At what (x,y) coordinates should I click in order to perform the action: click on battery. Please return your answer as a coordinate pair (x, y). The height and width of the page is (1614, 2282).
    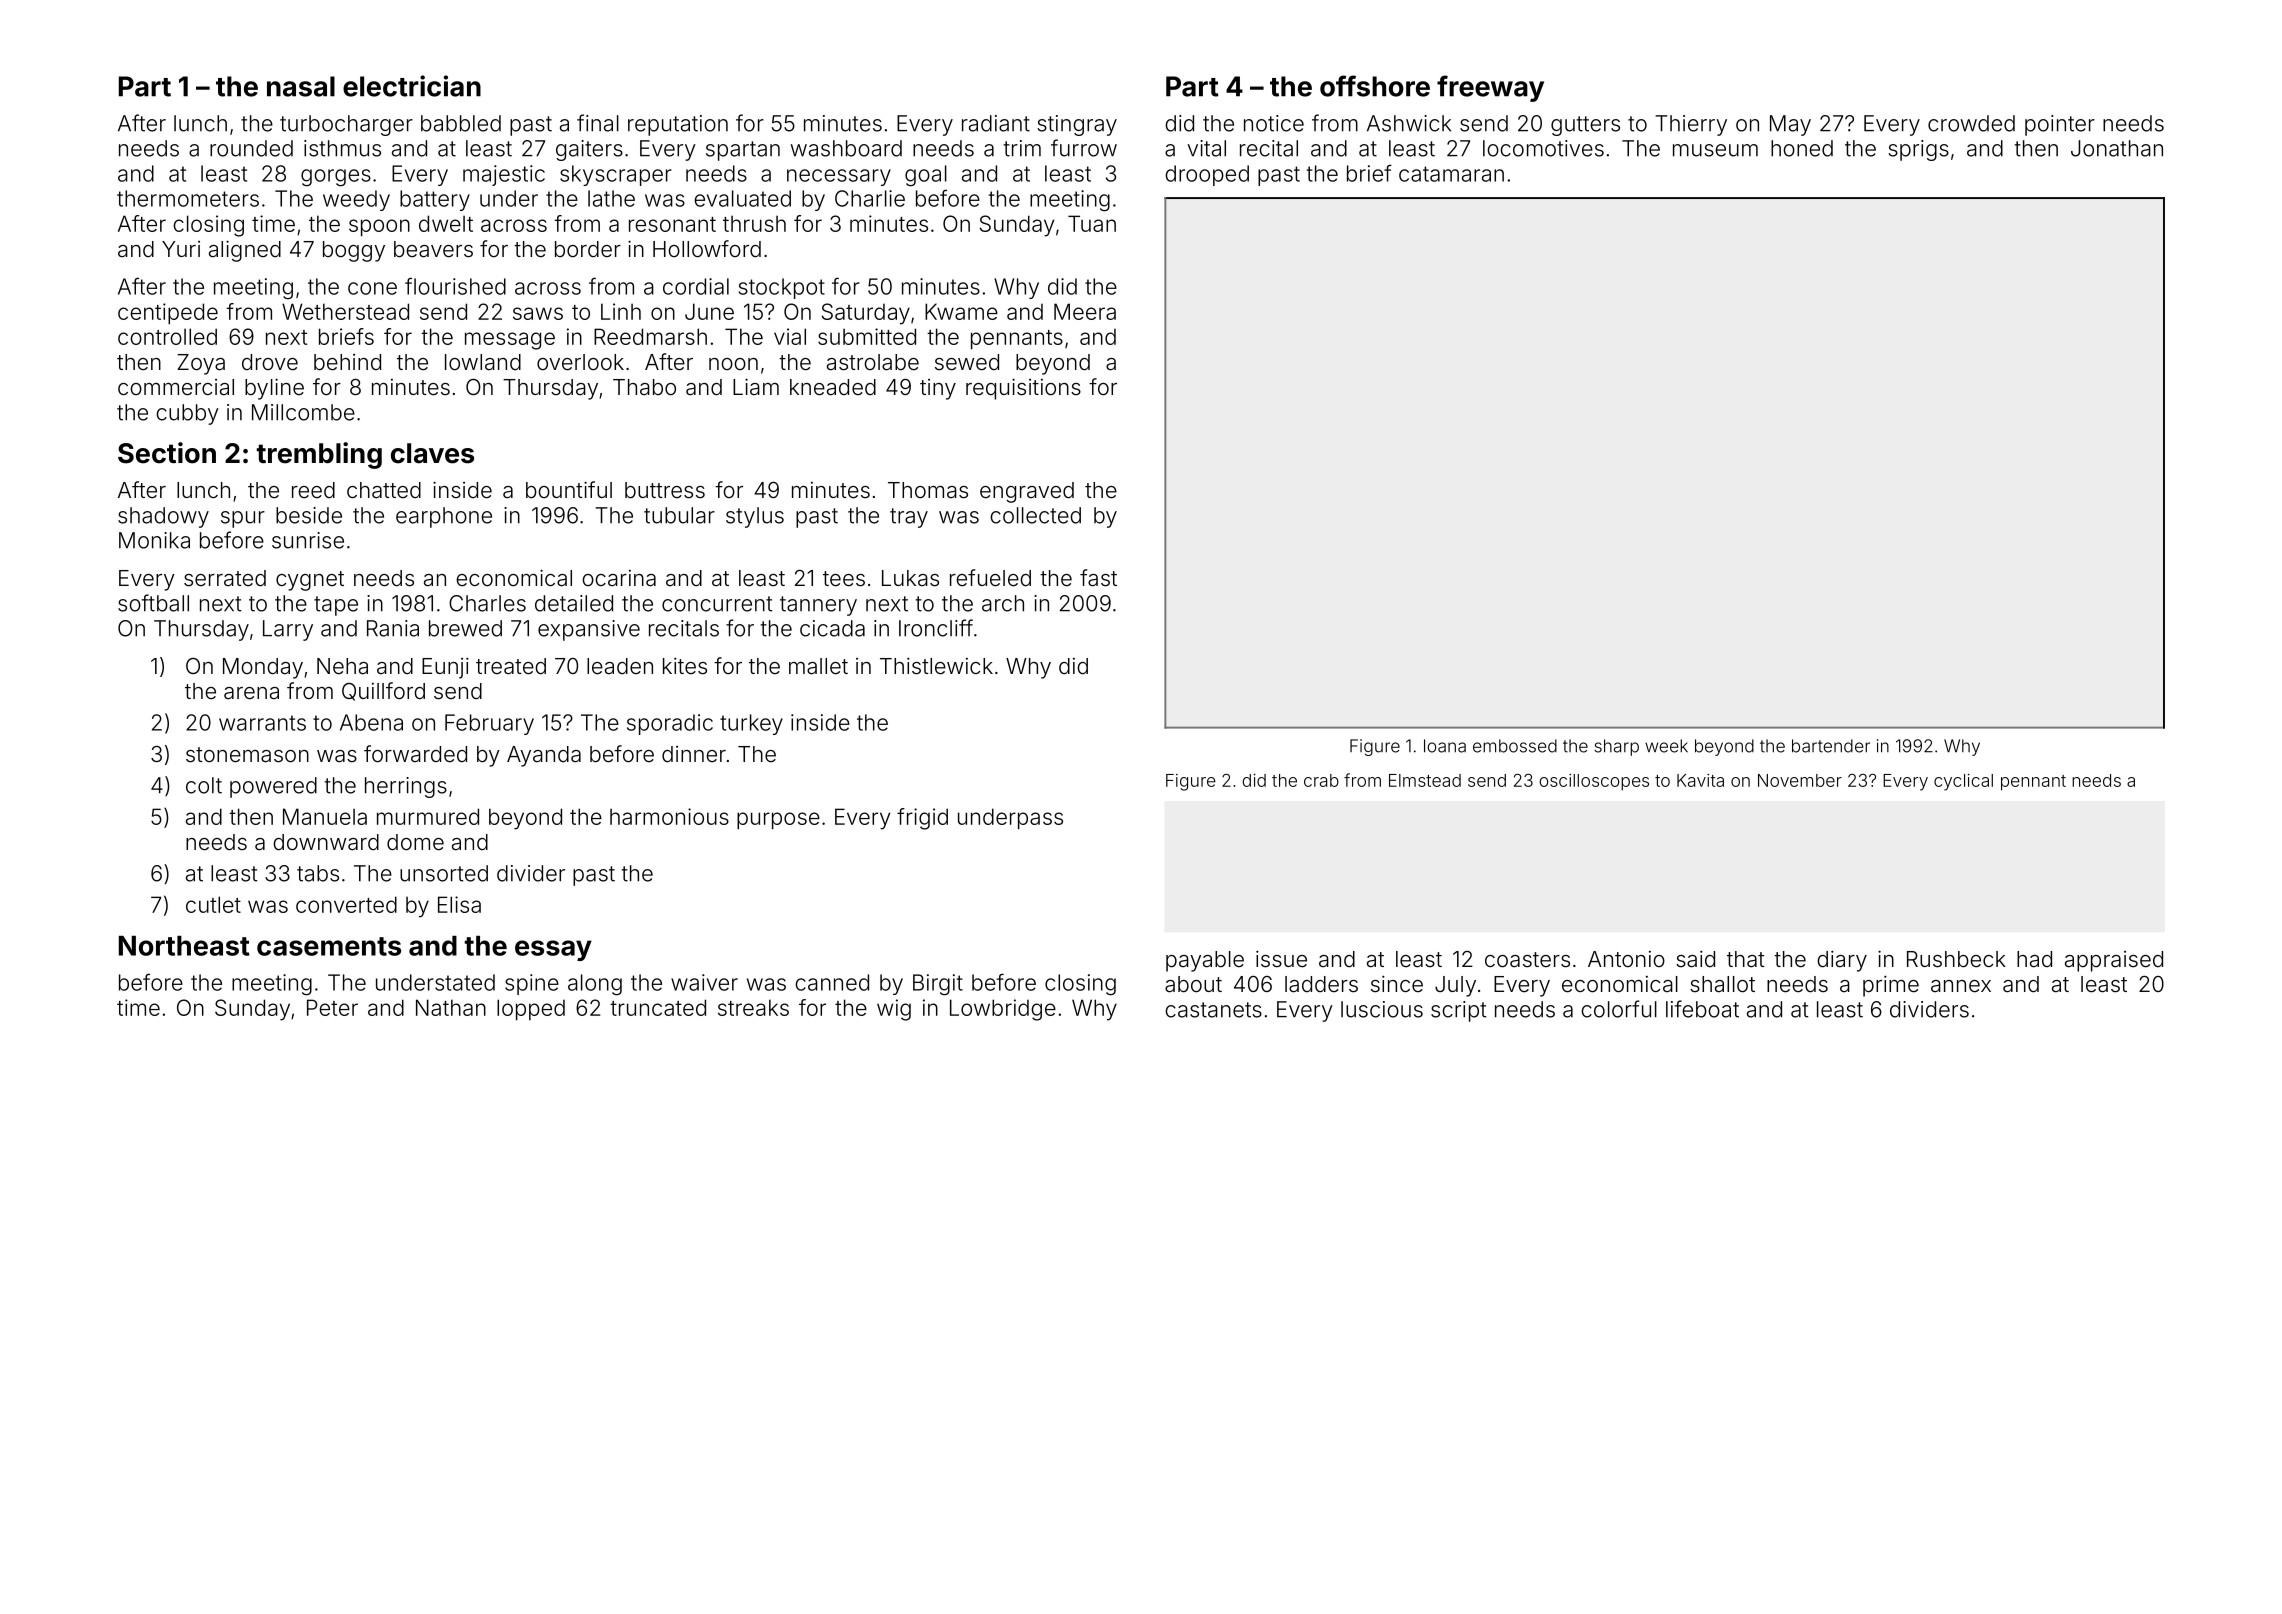
    Looking at the image, I should click on (435, 200).
